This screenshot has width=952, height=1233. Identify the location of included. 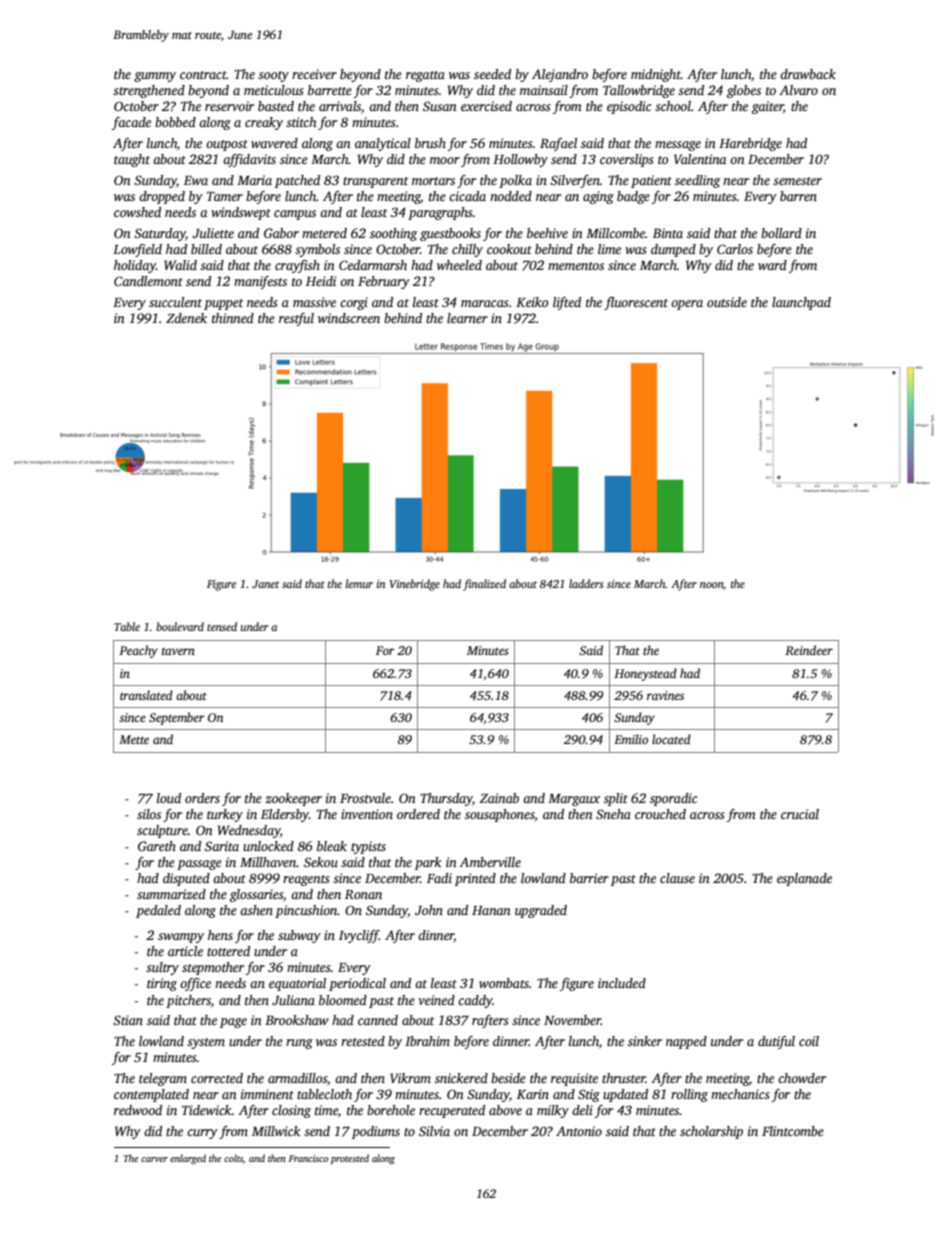
(622, 983).
